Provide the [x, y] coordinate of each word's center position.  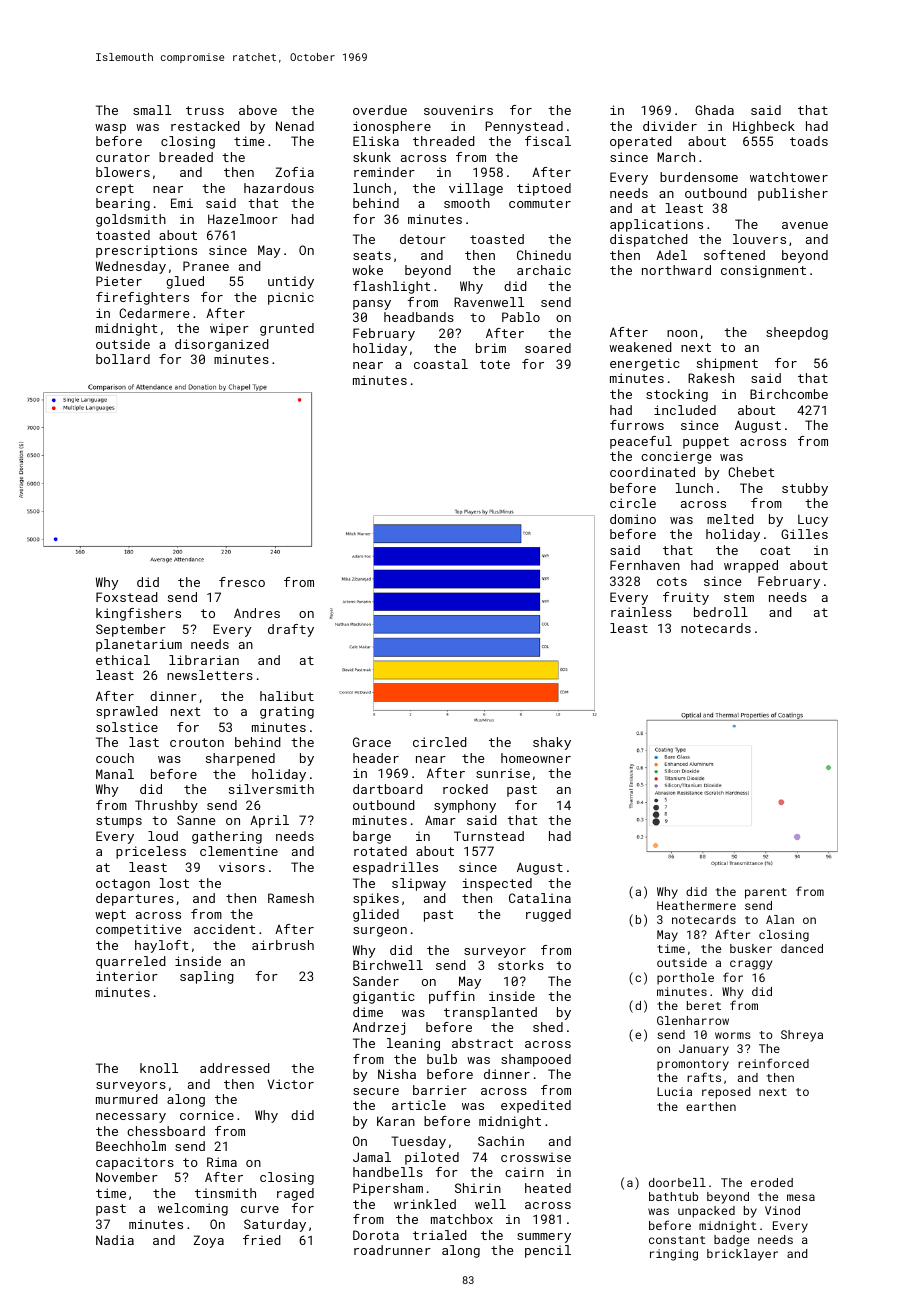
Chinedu [544, 255]
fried [262, 1240]
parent [766, 893]
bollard [123, 359]
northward [676, 270]
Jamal [372, 1157]
